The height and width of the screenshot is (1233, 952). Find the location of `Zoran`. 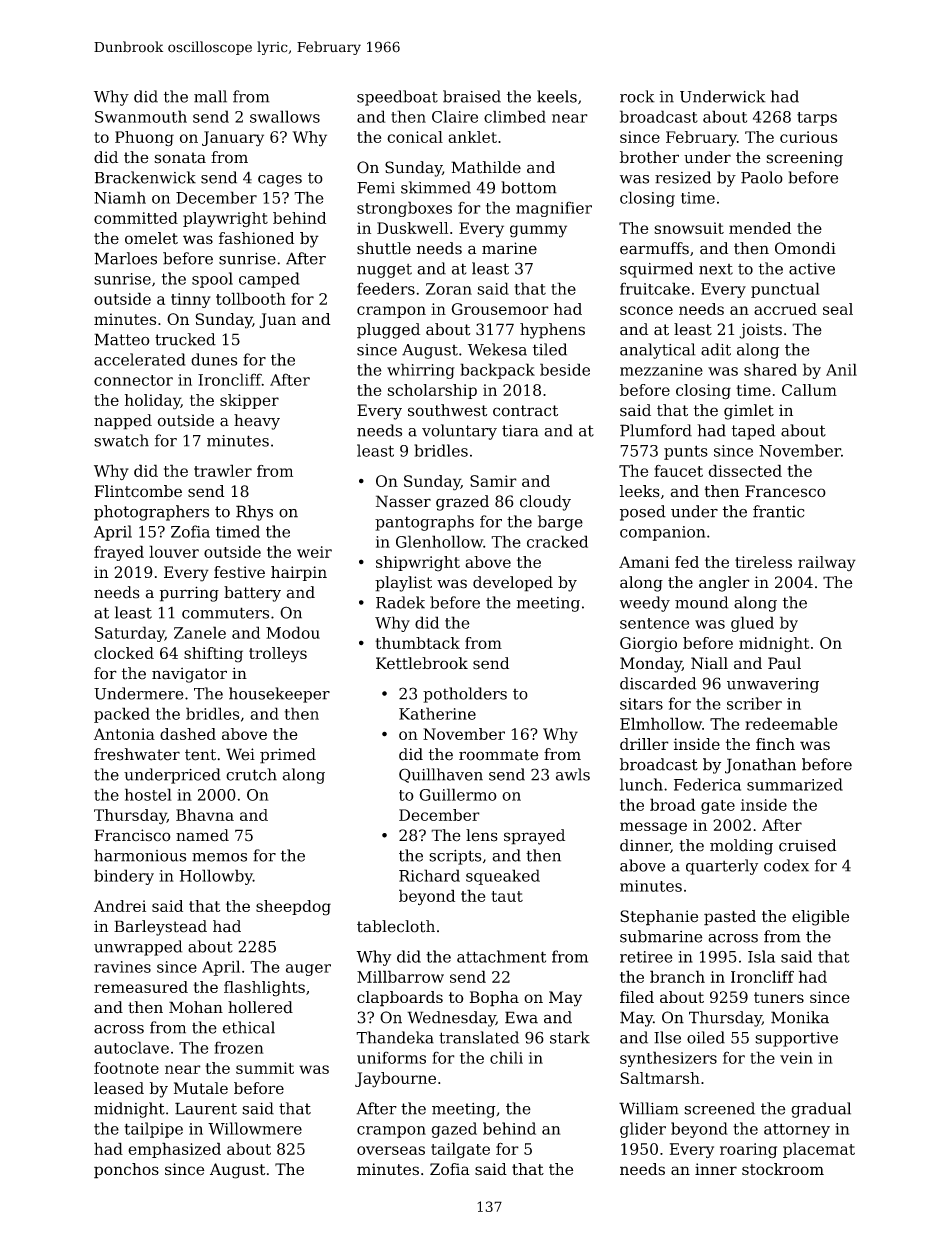

Zoran is located at coordinates (449, 289).
